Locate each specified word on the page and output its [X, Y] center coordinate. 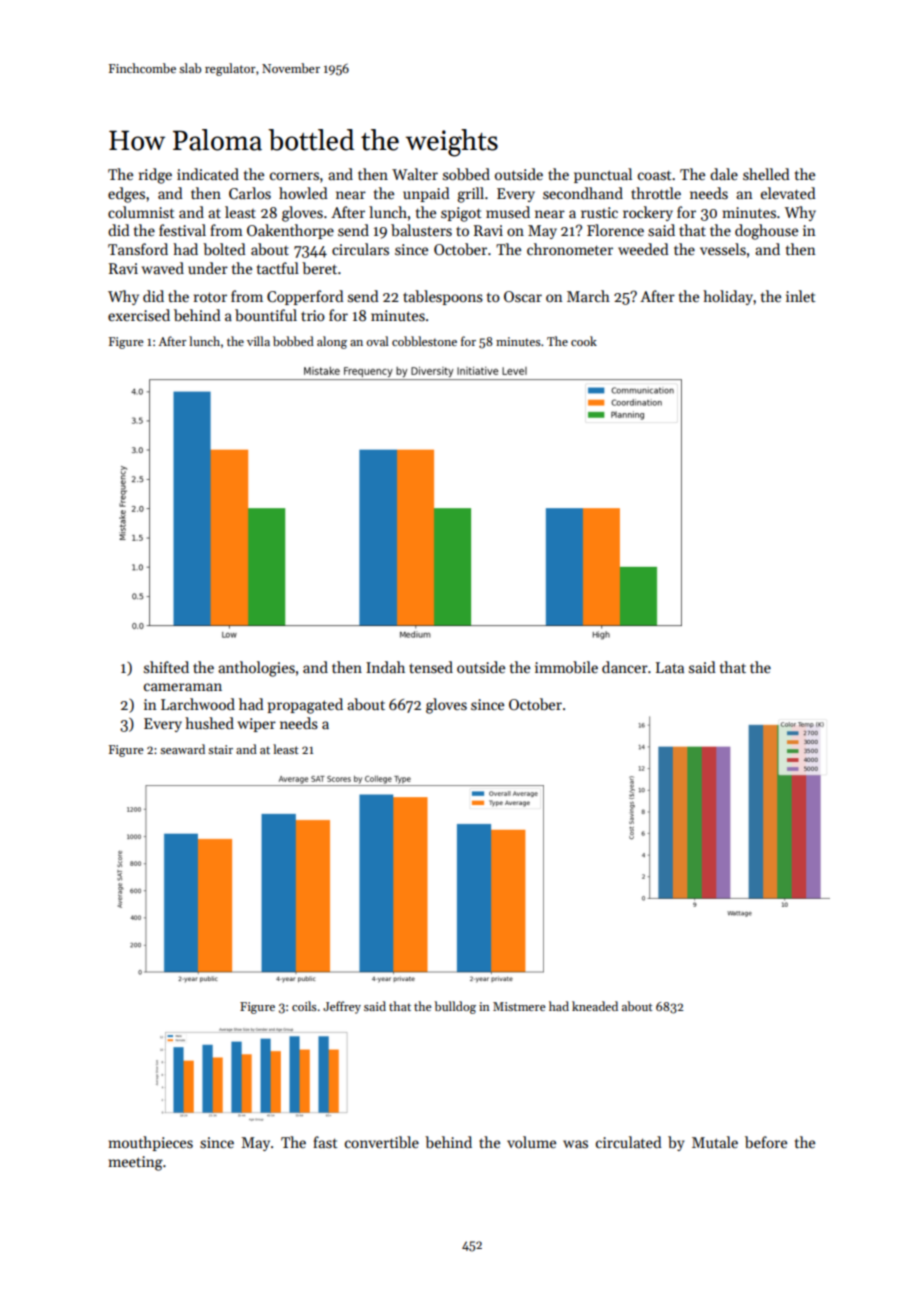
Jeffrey [342, 1007]
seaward [182, 749]
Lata [670, 667]
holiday [728, 297]
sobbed [466, 174]
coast [655, 175]
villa [258, 341]
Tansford [138, 249]
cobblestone [424, 341]
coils [304, 1006]
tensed [431, 667]
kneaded [595, 1006]
